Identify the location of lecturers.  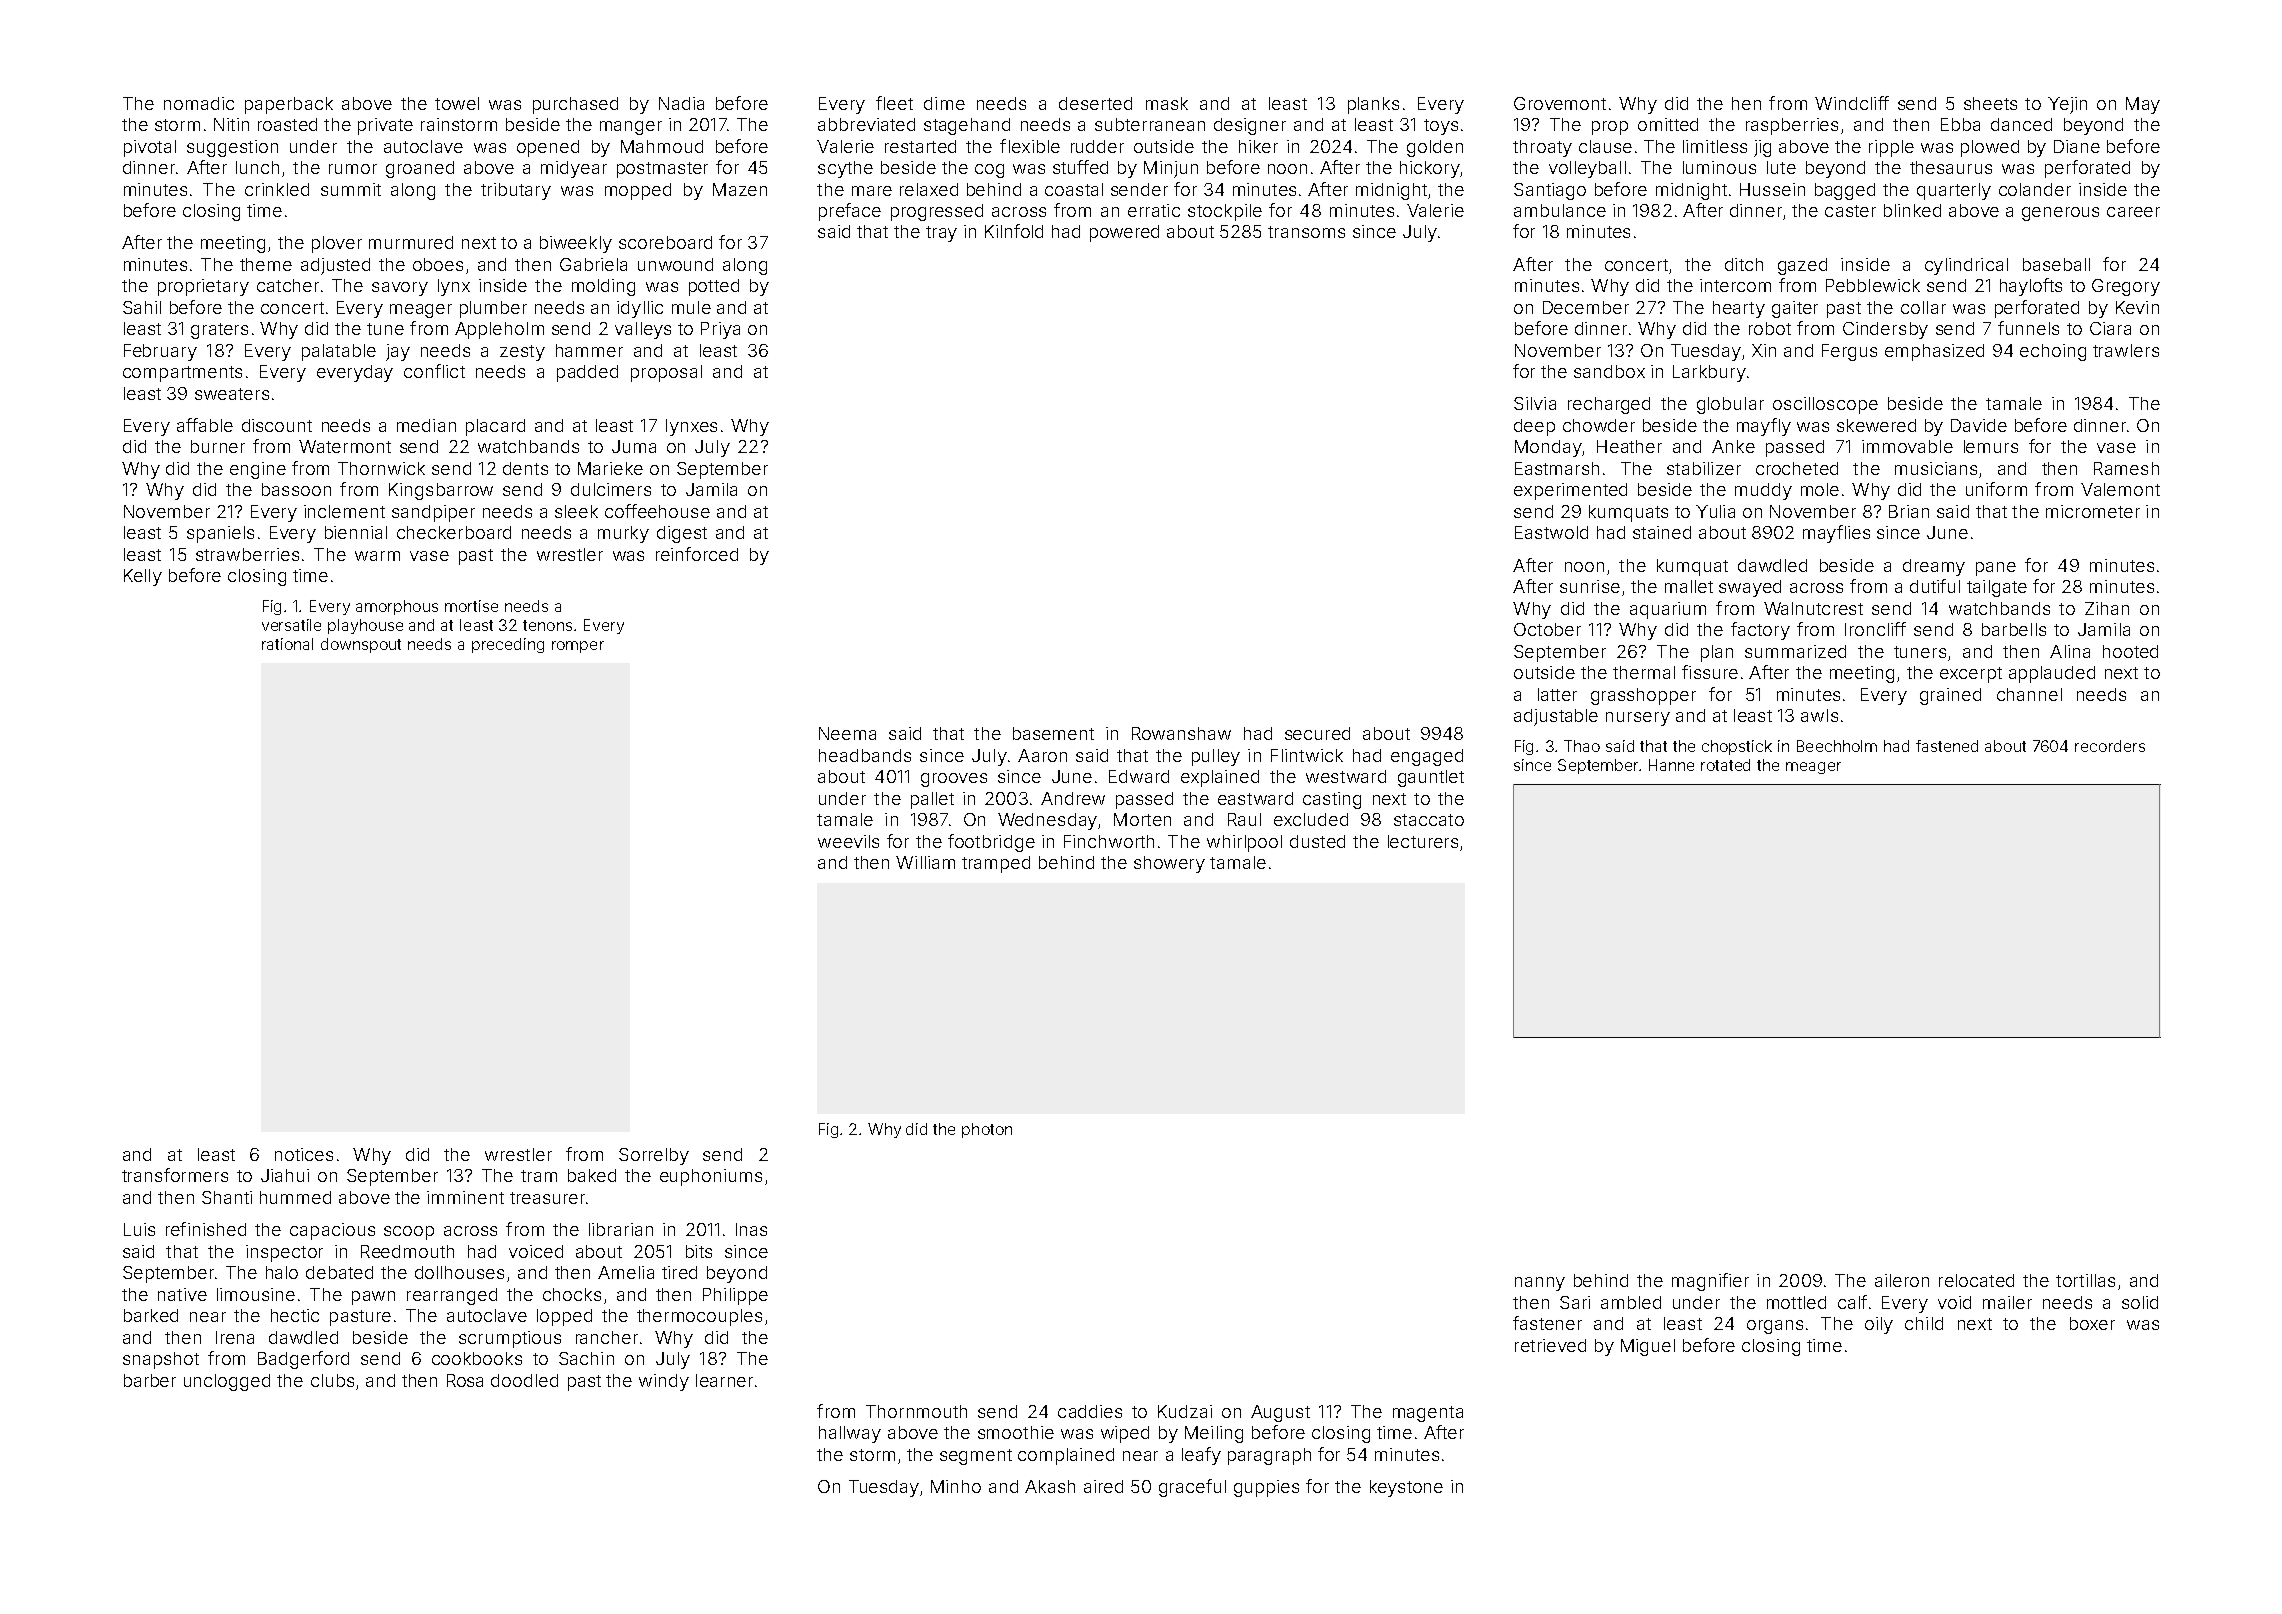
(1423, 841).
